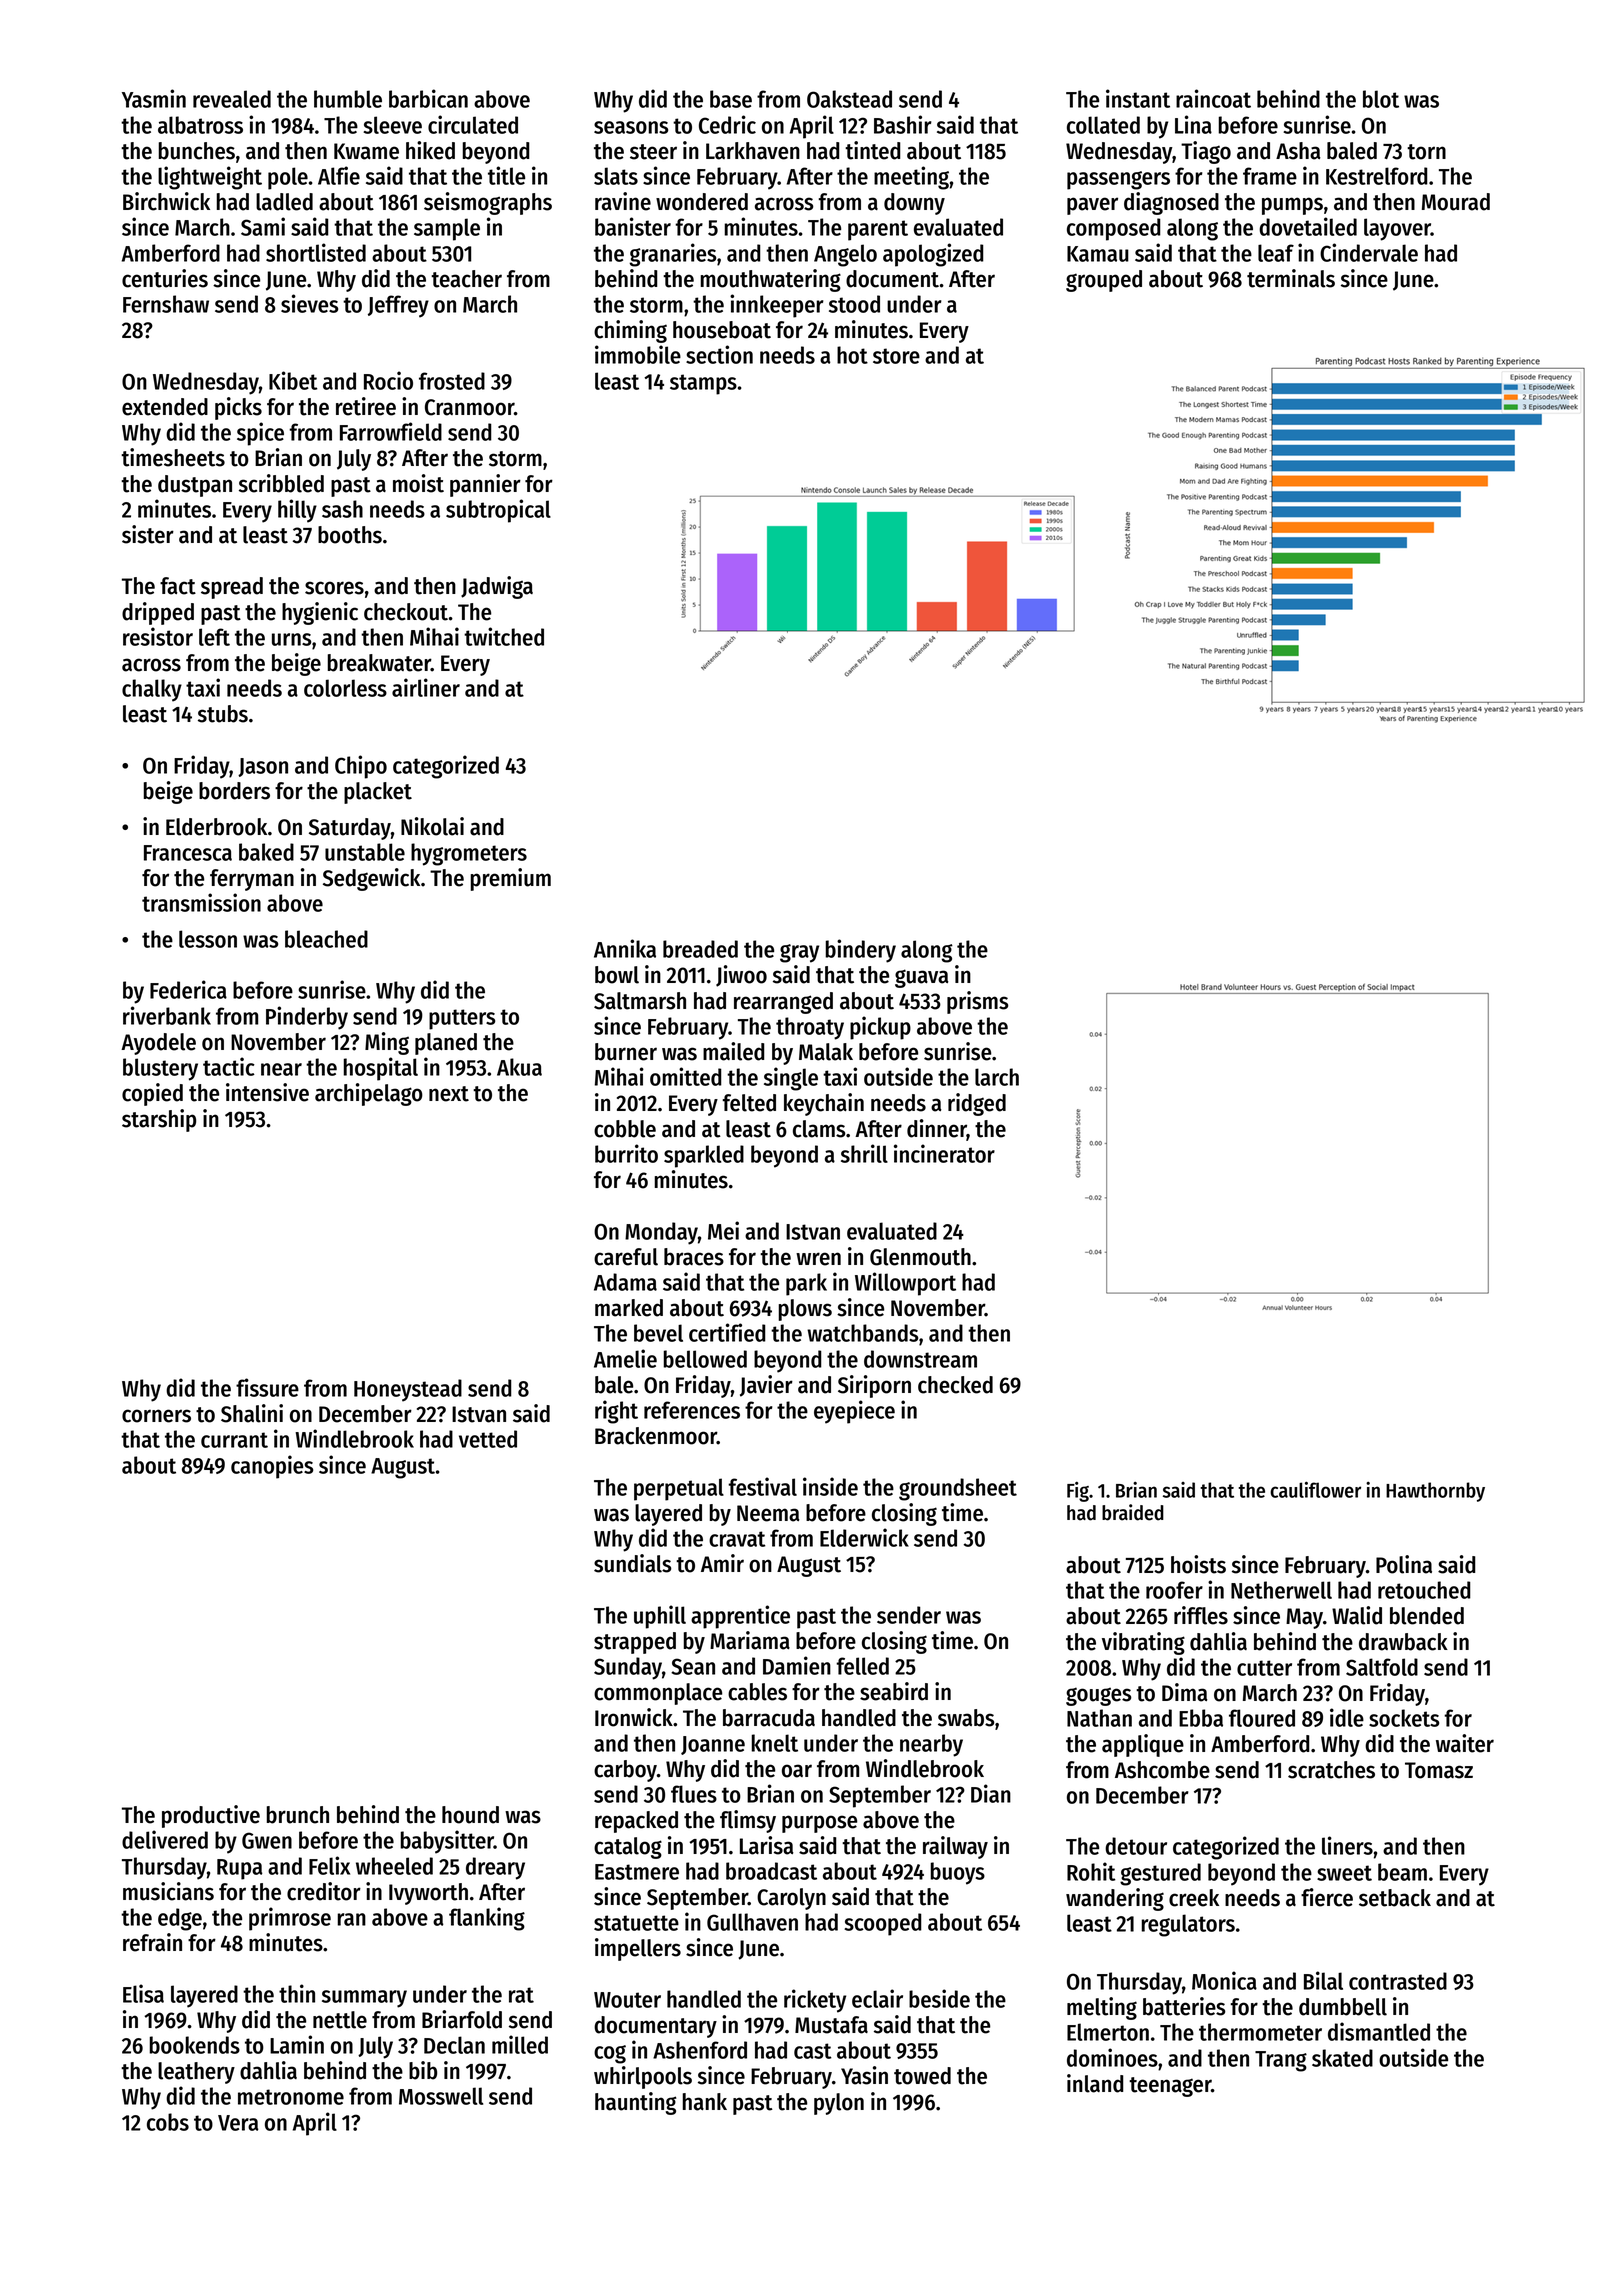 The image size is (1620, 2292). I want to click on putters, so click(462, 1019).
